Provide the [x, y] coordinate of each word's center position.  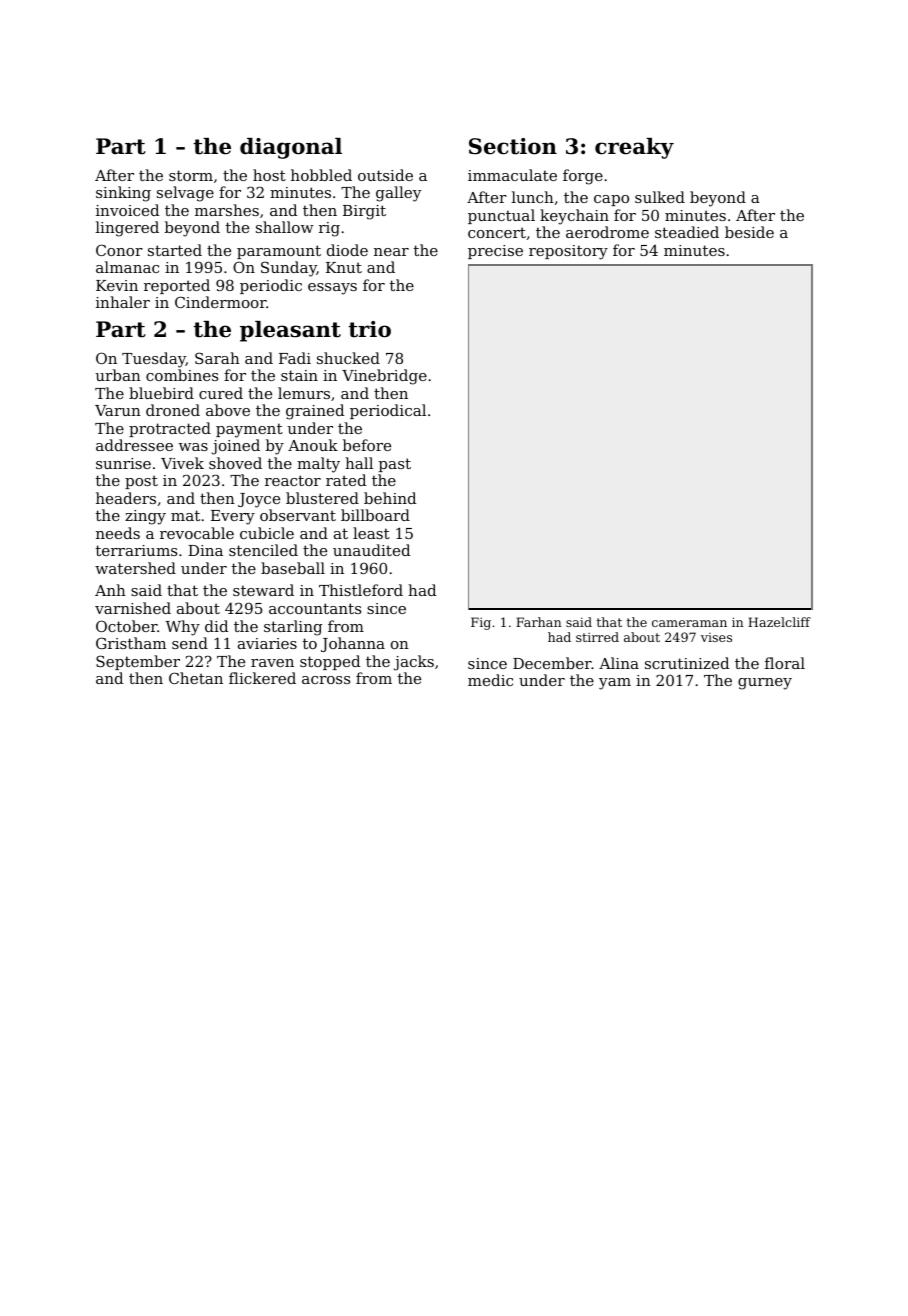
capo [611, 200]
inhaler [123, 302]
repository [568, 252]
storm [191, 175]
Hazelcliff [779, 622]
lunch [533, 197]
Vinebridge [384, 377]
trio [369, 329]
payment [249, 430]
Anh [110, 590]
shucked [348, 358]
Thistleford [361, 590]
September [138, 662]
